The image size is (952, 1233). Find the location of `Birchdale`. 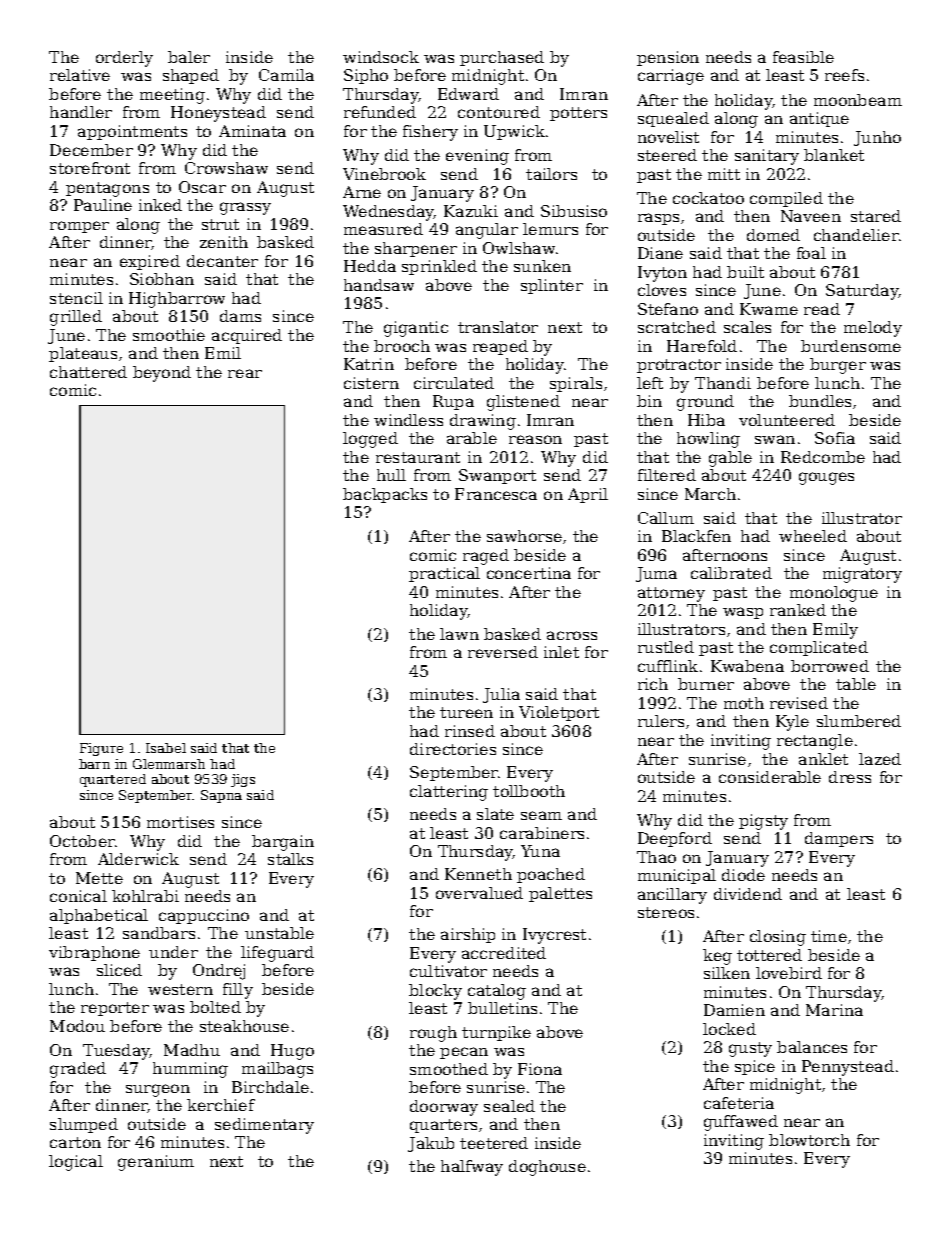

Birchdale is located at coordinates (270, 1087).
